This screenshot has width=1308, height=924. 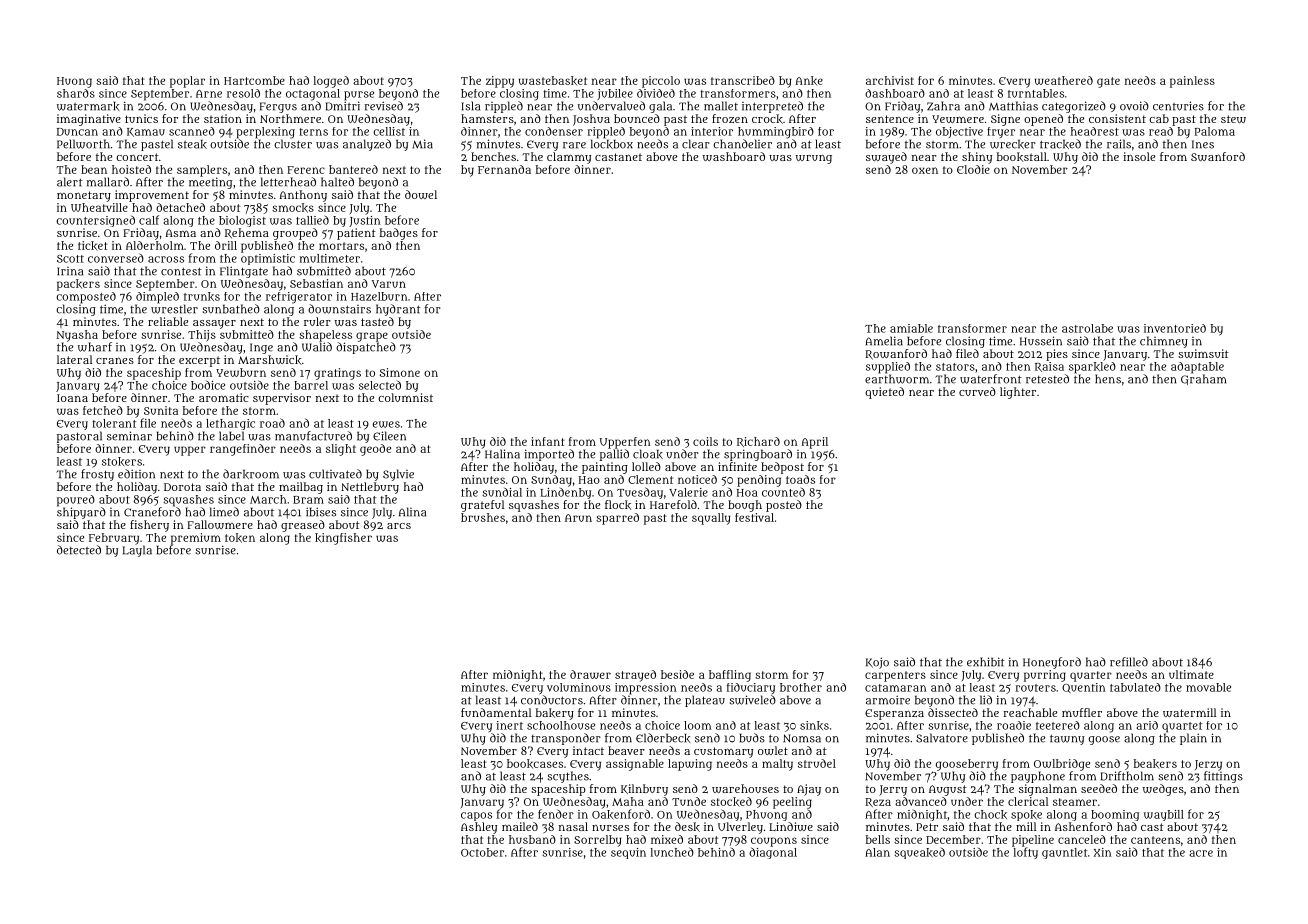 I want to click on Kojo, so click(x=877, y=663).
